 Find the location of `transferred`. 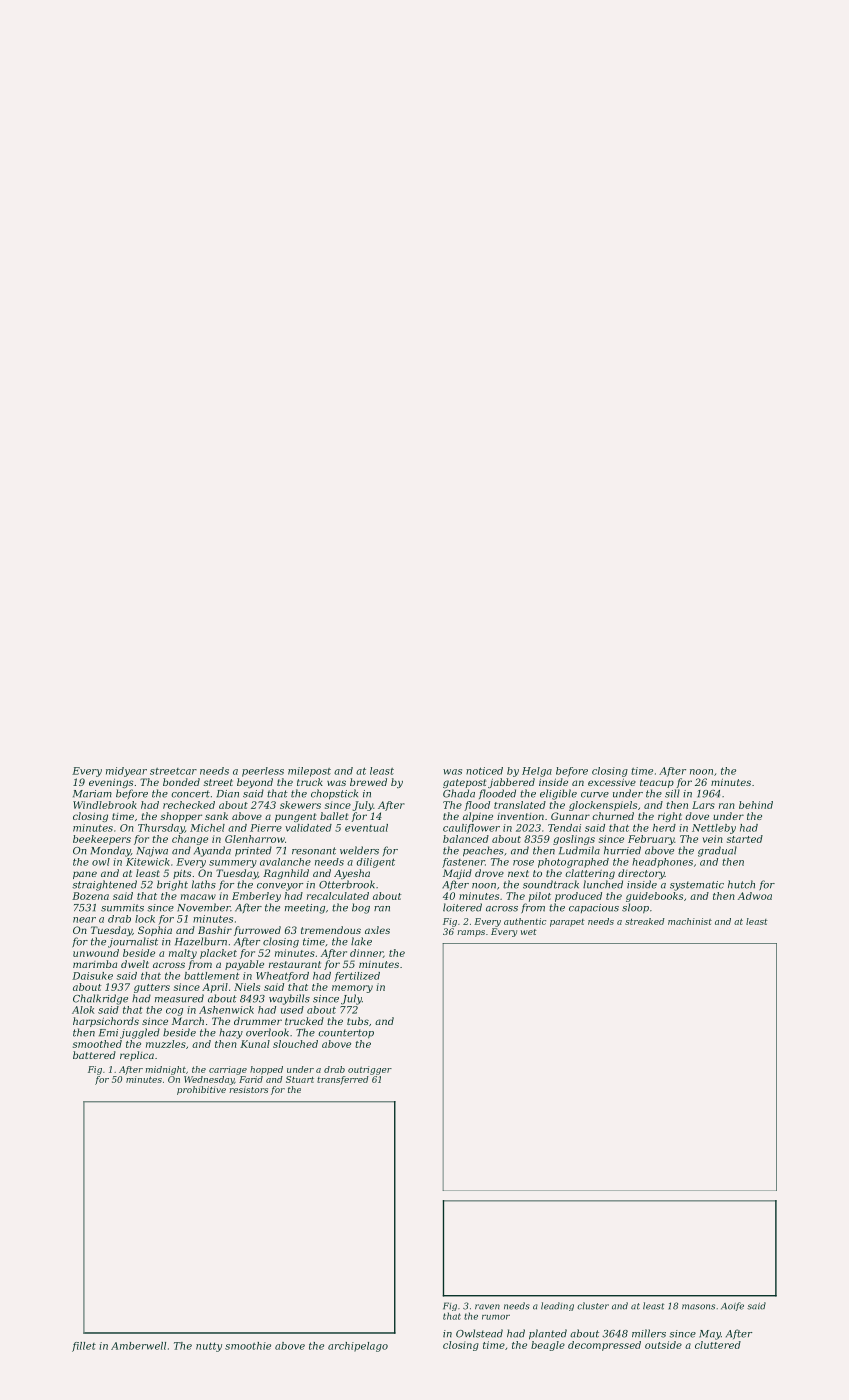

transferred is located at coordinates (343, 1080).
